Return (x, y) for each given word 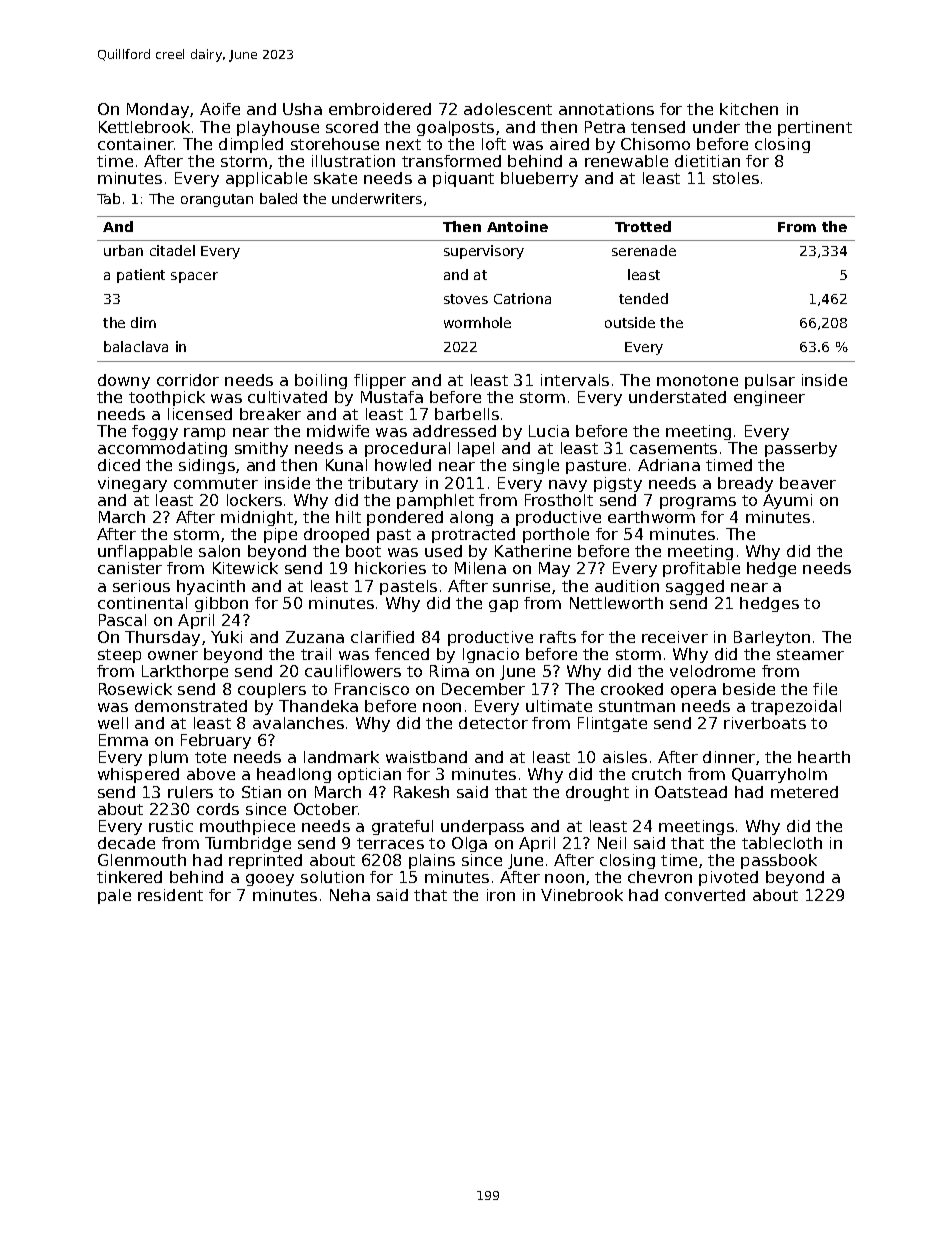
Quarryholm (779, 775)
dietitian (707, 161)
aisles (625, 757)
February (216, 741)
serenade (644, 250)
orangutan (217, 200)
